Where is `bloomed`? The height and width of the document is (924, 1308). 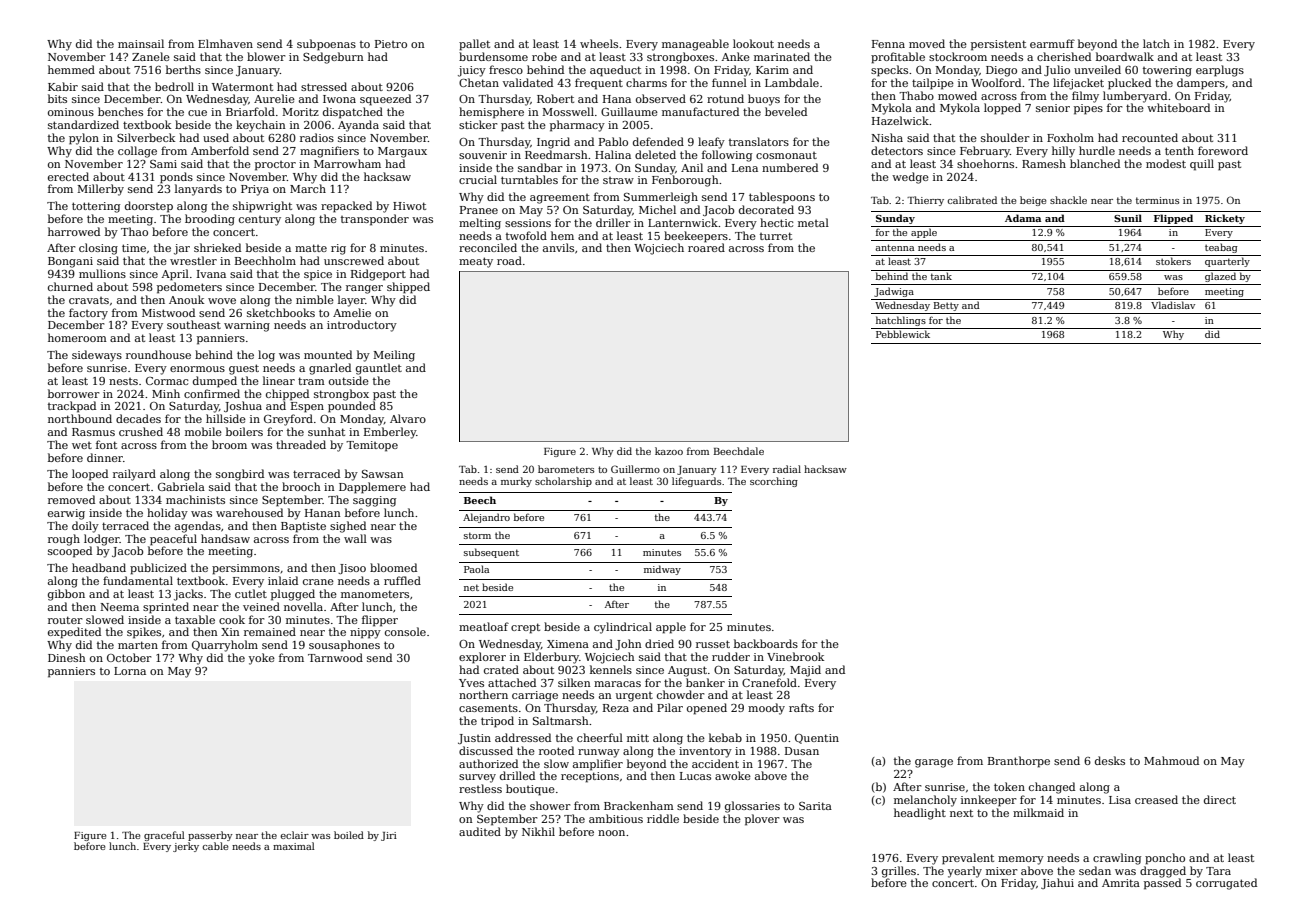
bloomed is located at coordinates (393, 567).
